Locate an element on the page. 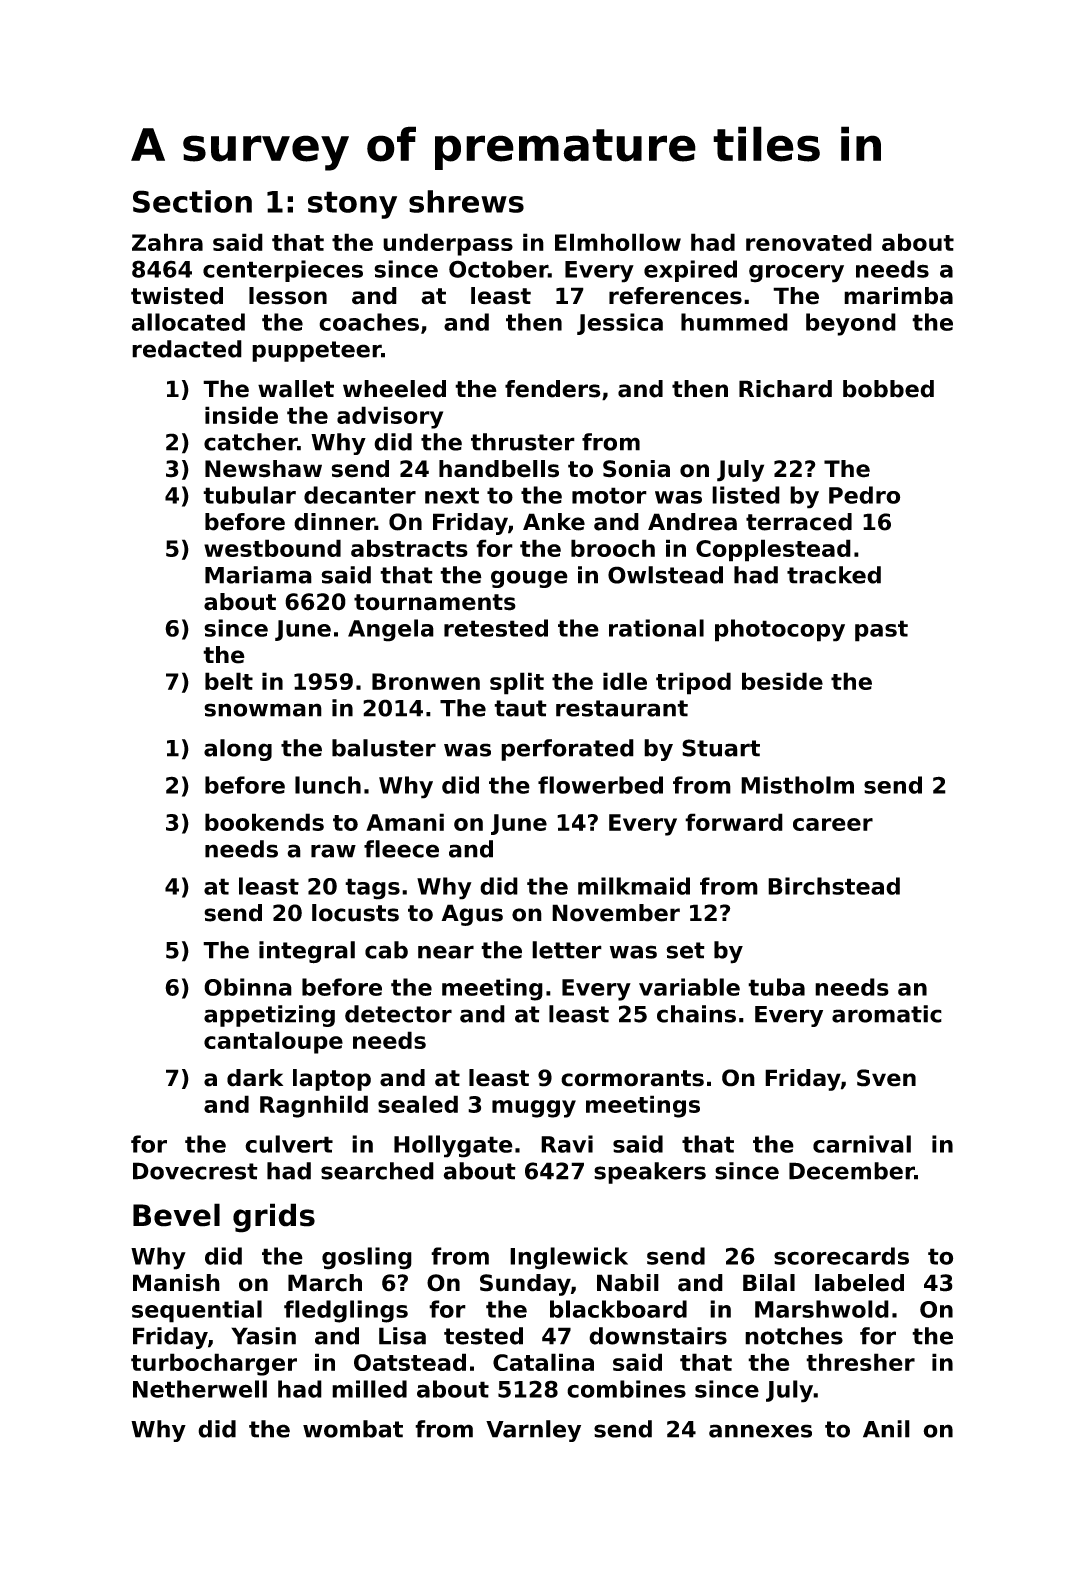 This page has width=1085, height=1572. Elmhollow is located at coordinates (618, 242).
